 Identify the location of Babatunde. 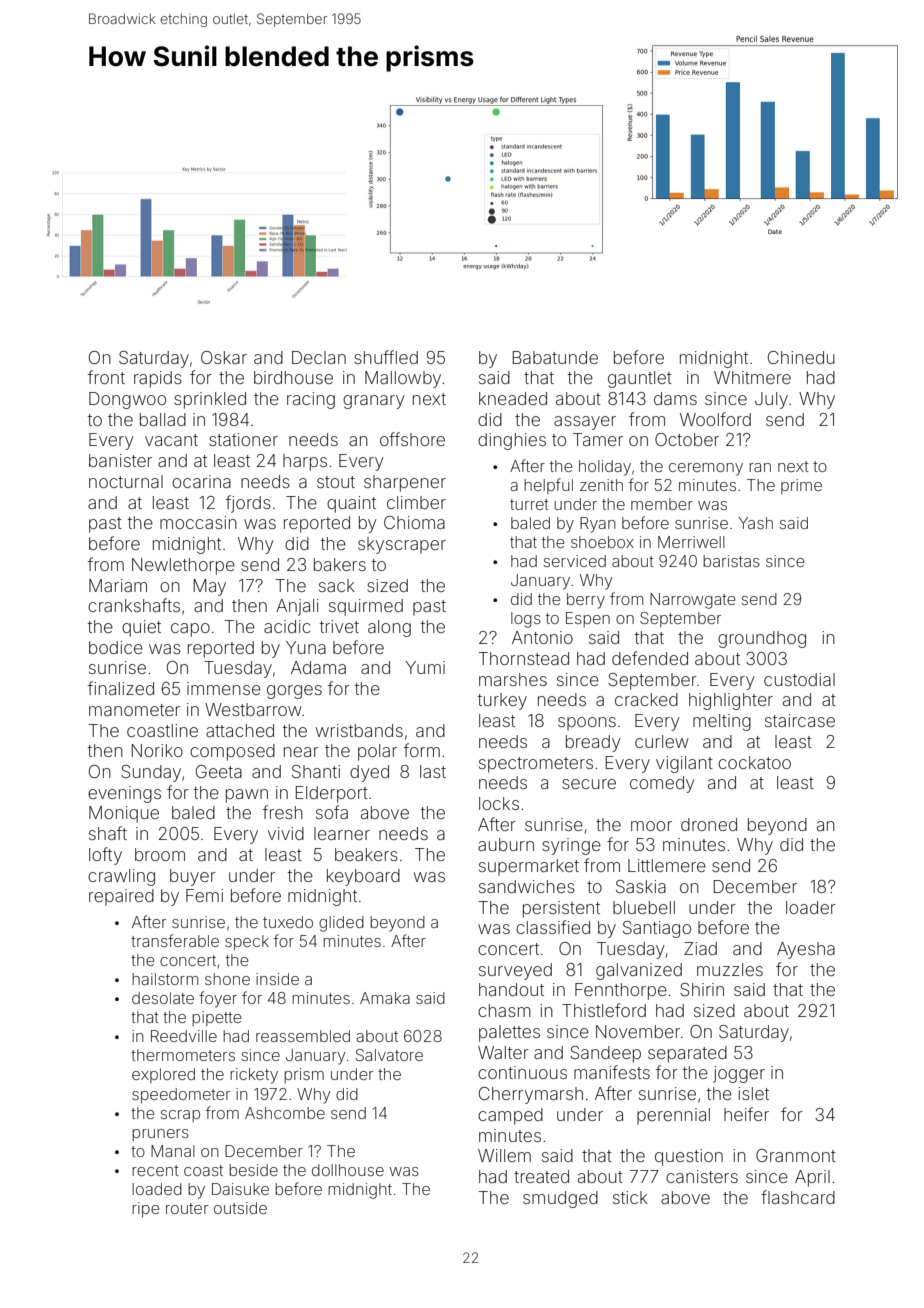
(555, 357).
